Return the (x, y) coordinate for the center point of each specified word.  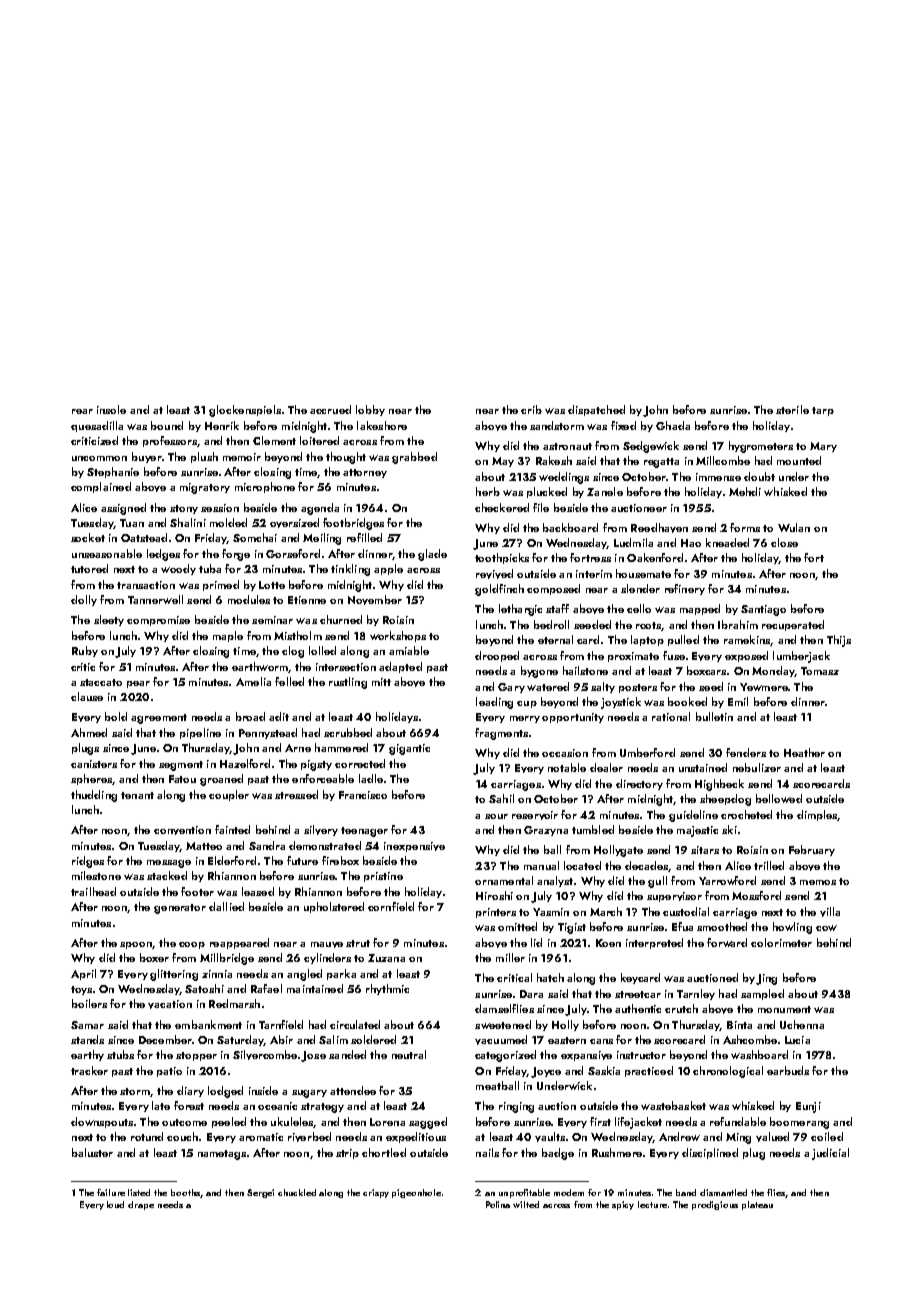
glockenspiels (245, 411)
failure (111, 1192)
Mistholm (298, 635)
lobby (370, 410)
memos (818, 882)
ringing (516, 1107)
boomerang (799, 1123)
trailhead (93, 891)
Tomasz (820, 671)
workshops (398, 636)
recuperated (793, 625)
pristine (383, 877)
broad (250, 716)
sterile (792, 409)
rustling (348, 683)
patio (169, 1072)
